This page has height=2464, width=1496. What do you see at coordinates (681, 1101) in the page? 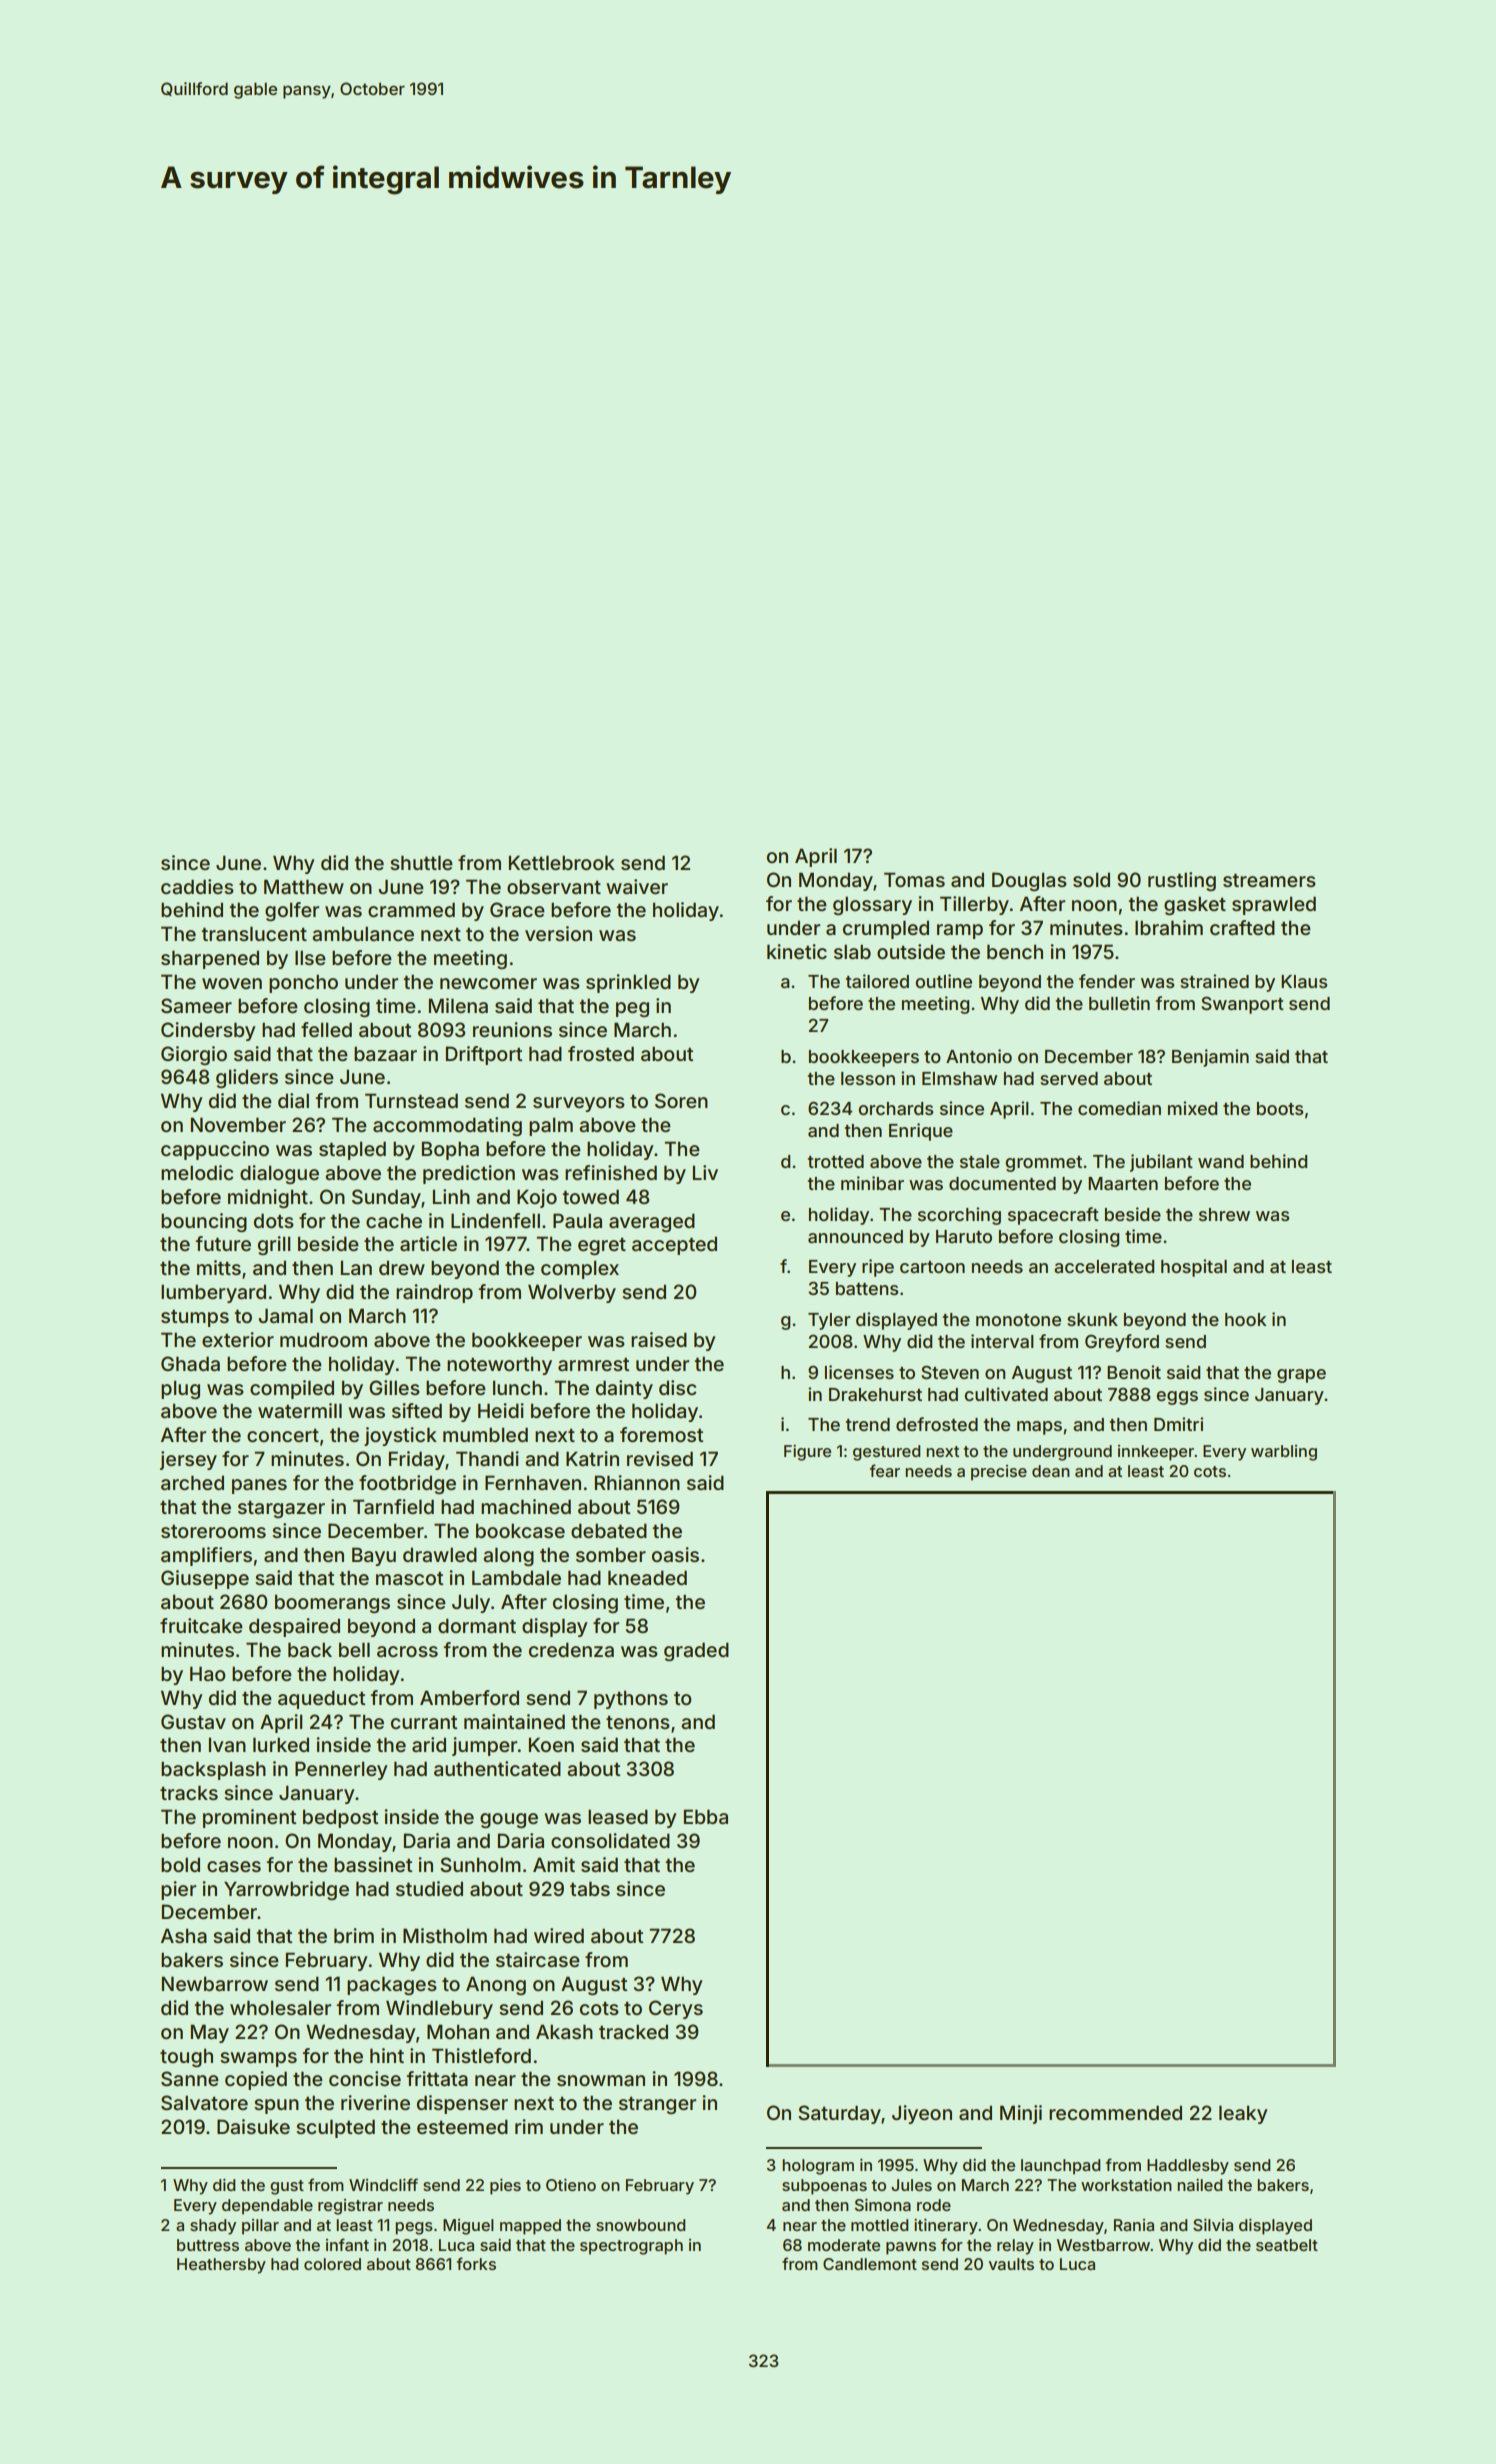
I see `Soren` at bounding box center [681, 1101].
